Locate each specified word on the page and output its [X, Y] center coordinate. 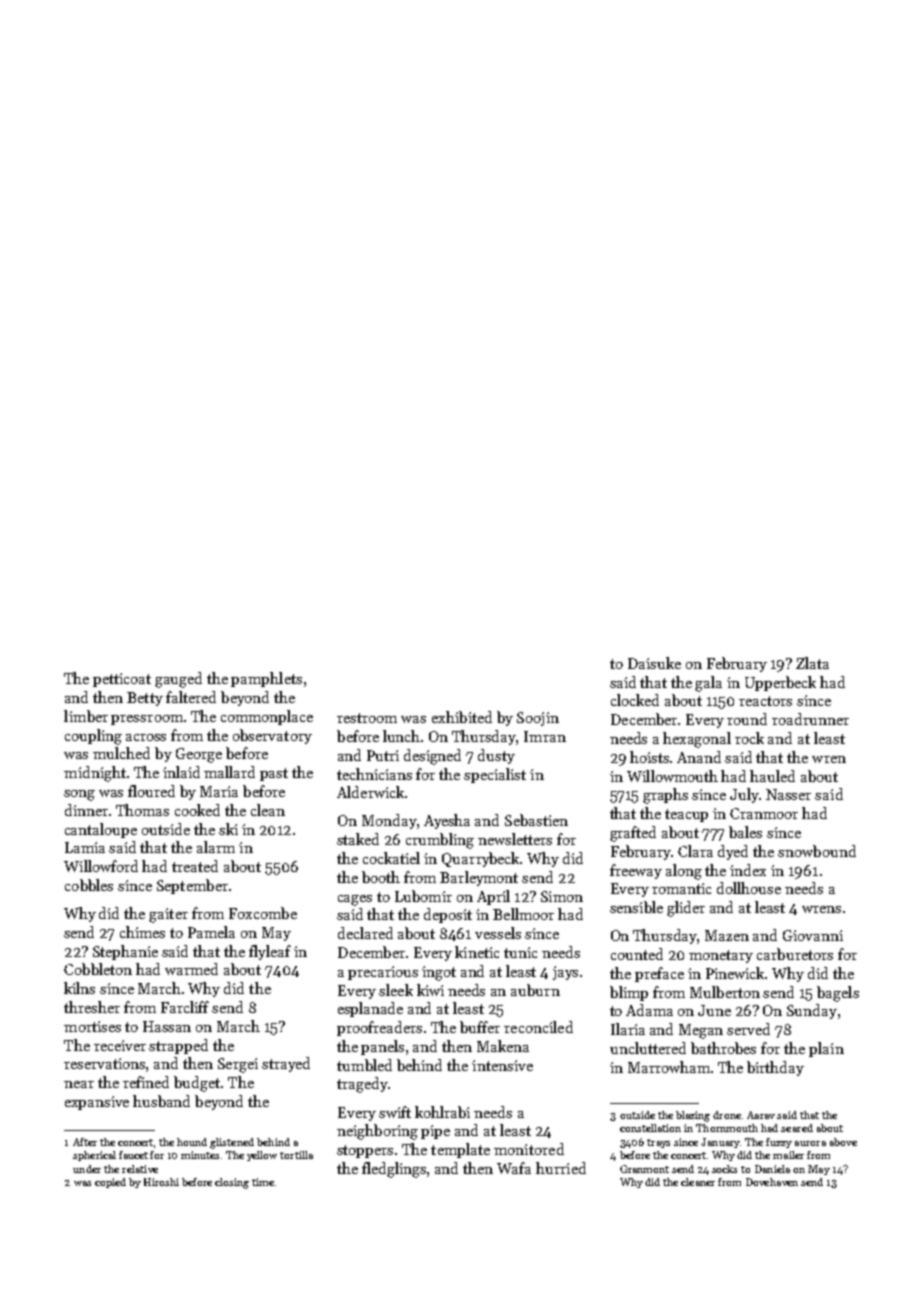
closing [232, 1183]
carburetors [795, 954]
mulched [121, 753]
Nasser [788, 794]
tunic [520, 952]
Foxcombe [263, 913]
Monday [389, 821]
